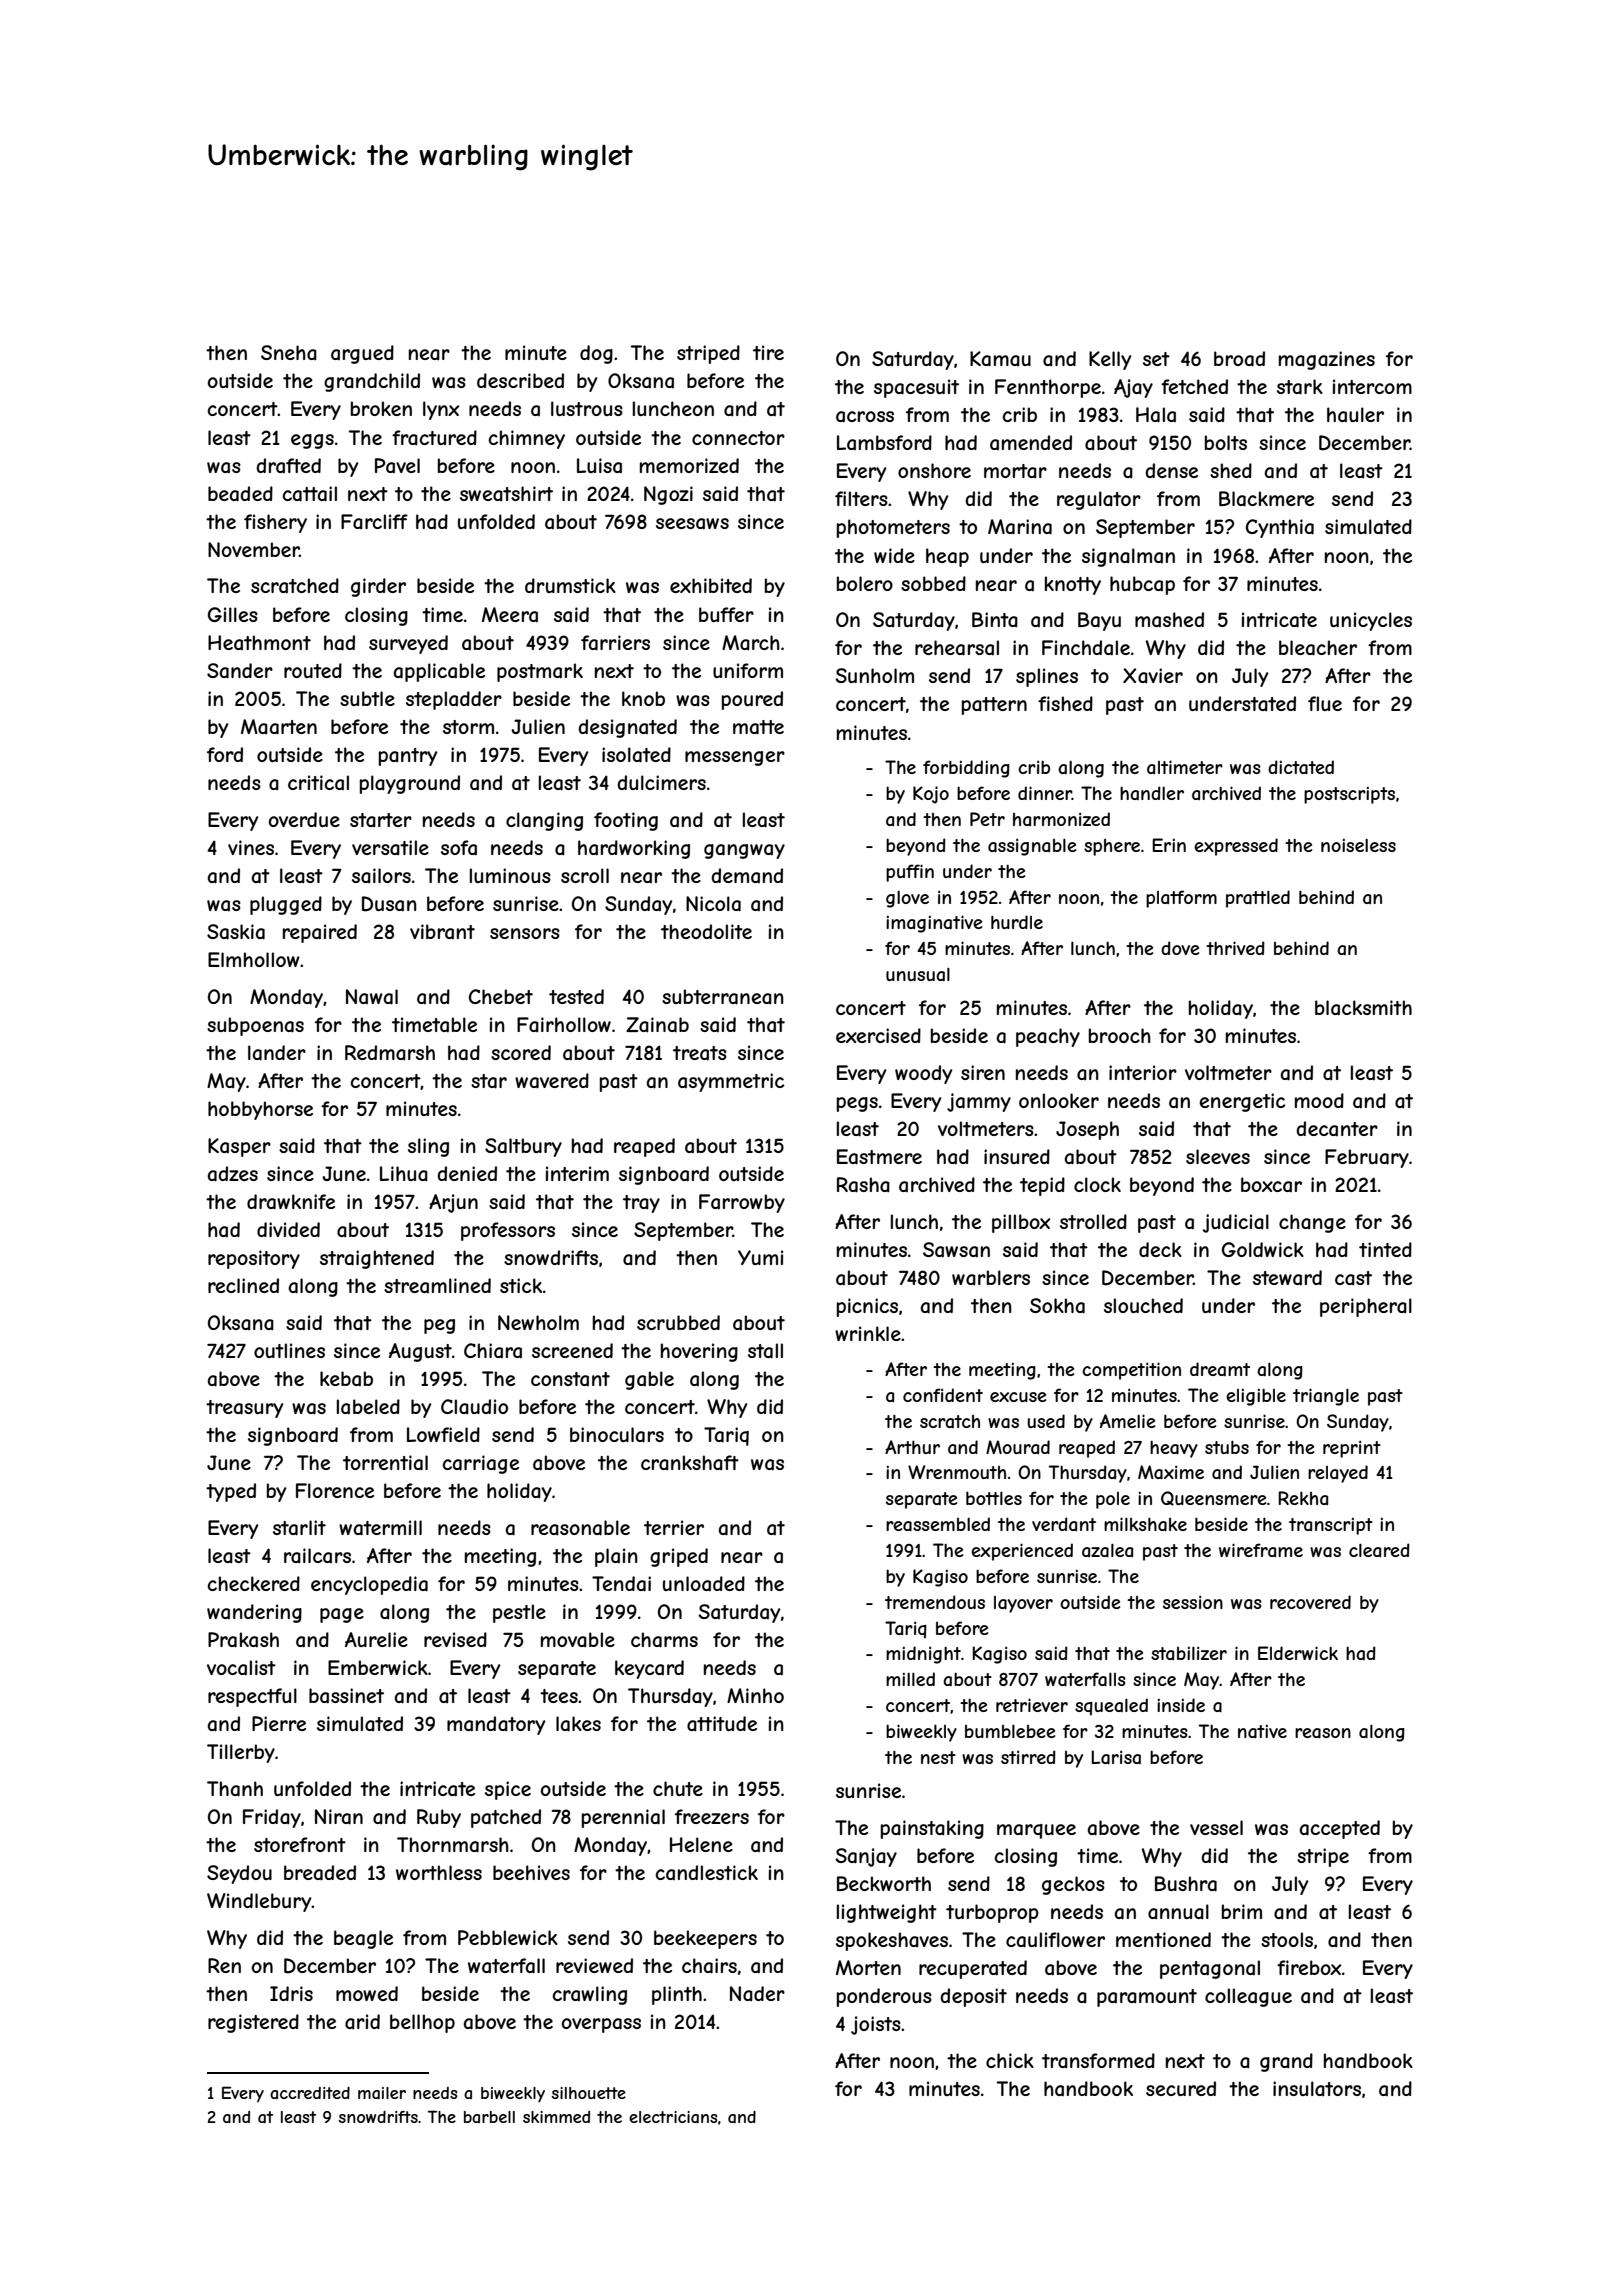 This screenshot has height=2292, width=1620. I want to click on charms, so click(664, 1640).
